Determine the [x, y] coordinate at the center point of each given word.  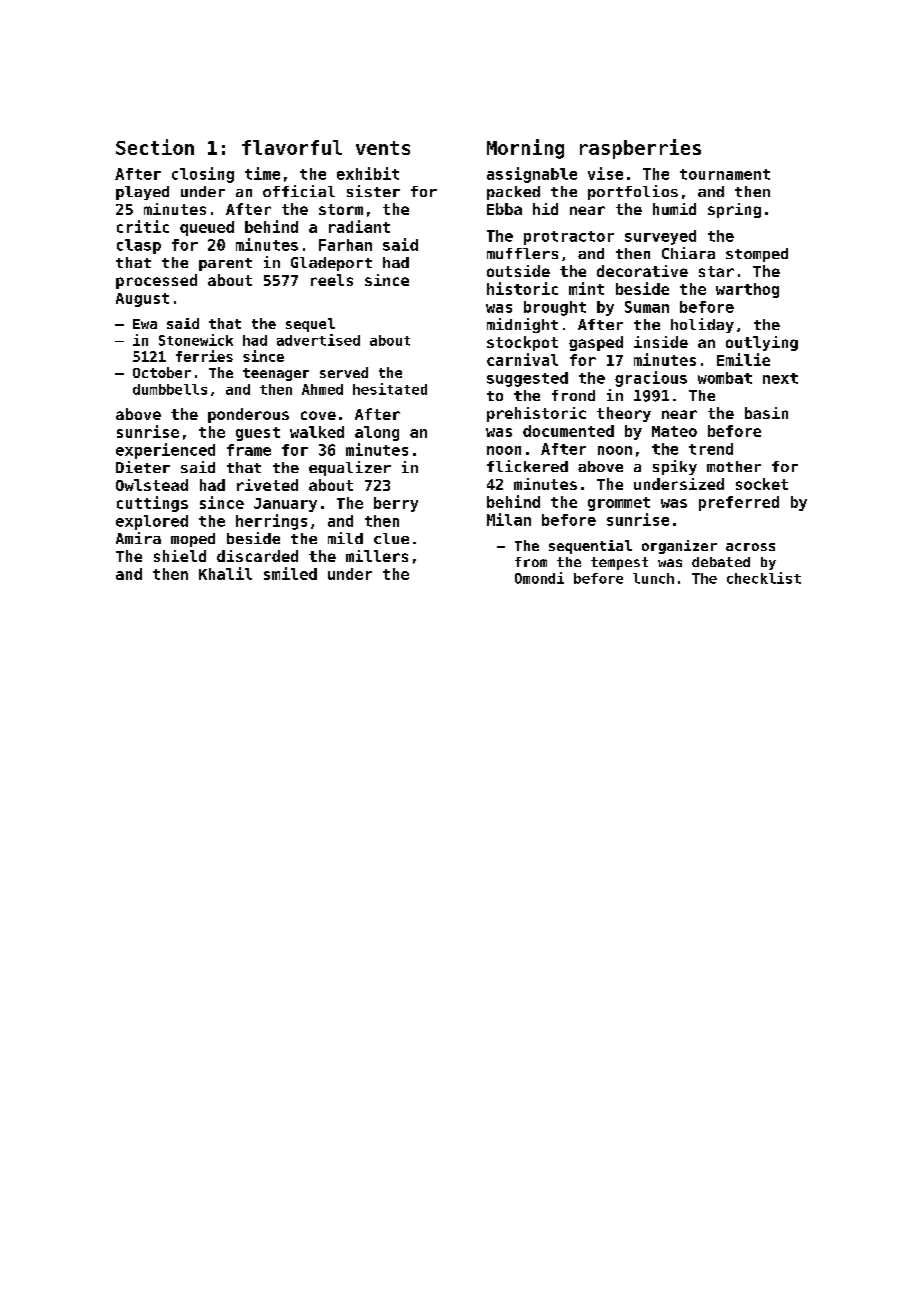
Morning [525, 149]
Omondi [539, 578]
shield [180, 556]
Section [155, 147]
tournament [725, 174]
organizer [679, 547]
